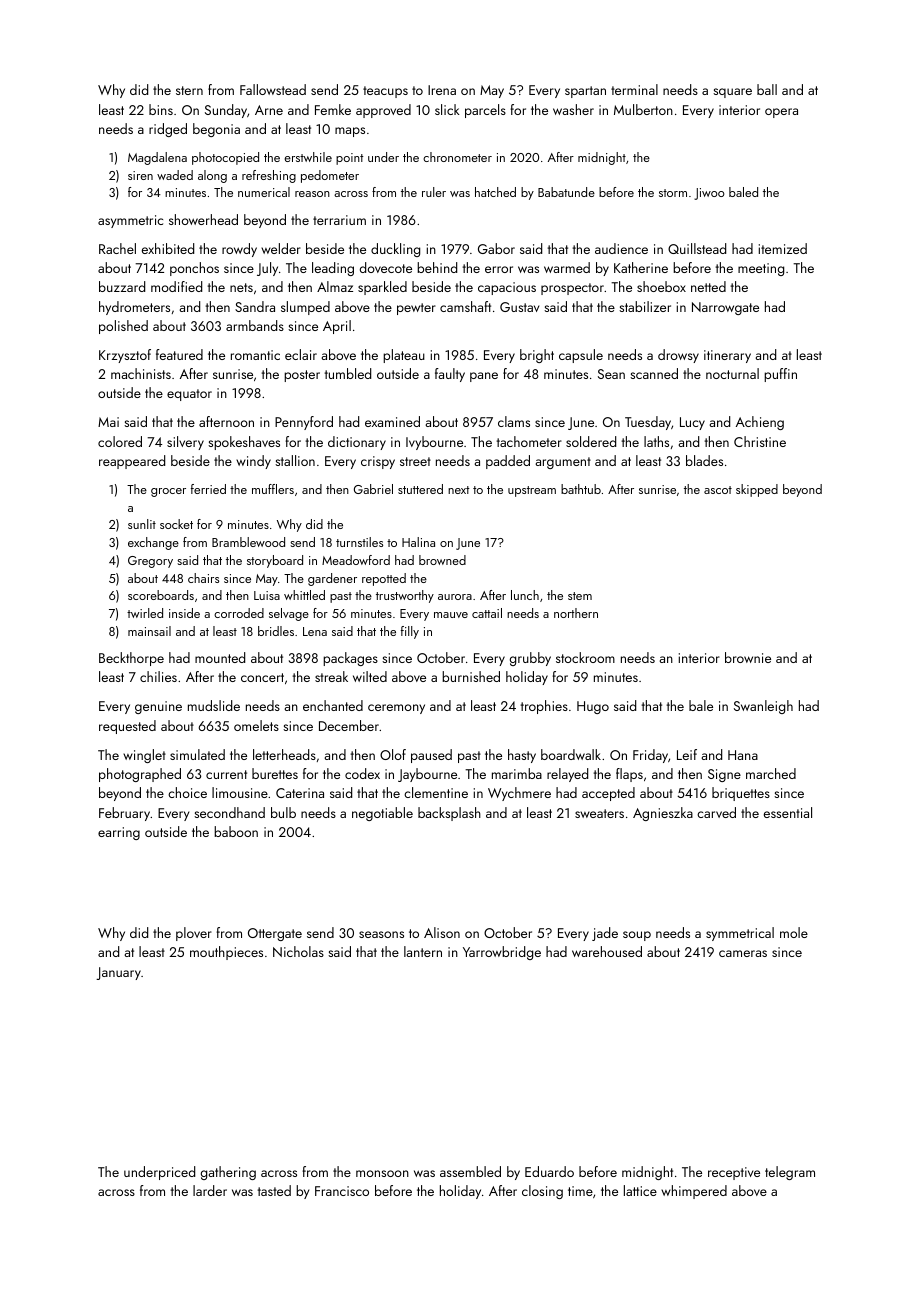 Image resolution: width=924 pixels, height=1308 pixels. I want to click on whimpered, so click(694, 1192).
